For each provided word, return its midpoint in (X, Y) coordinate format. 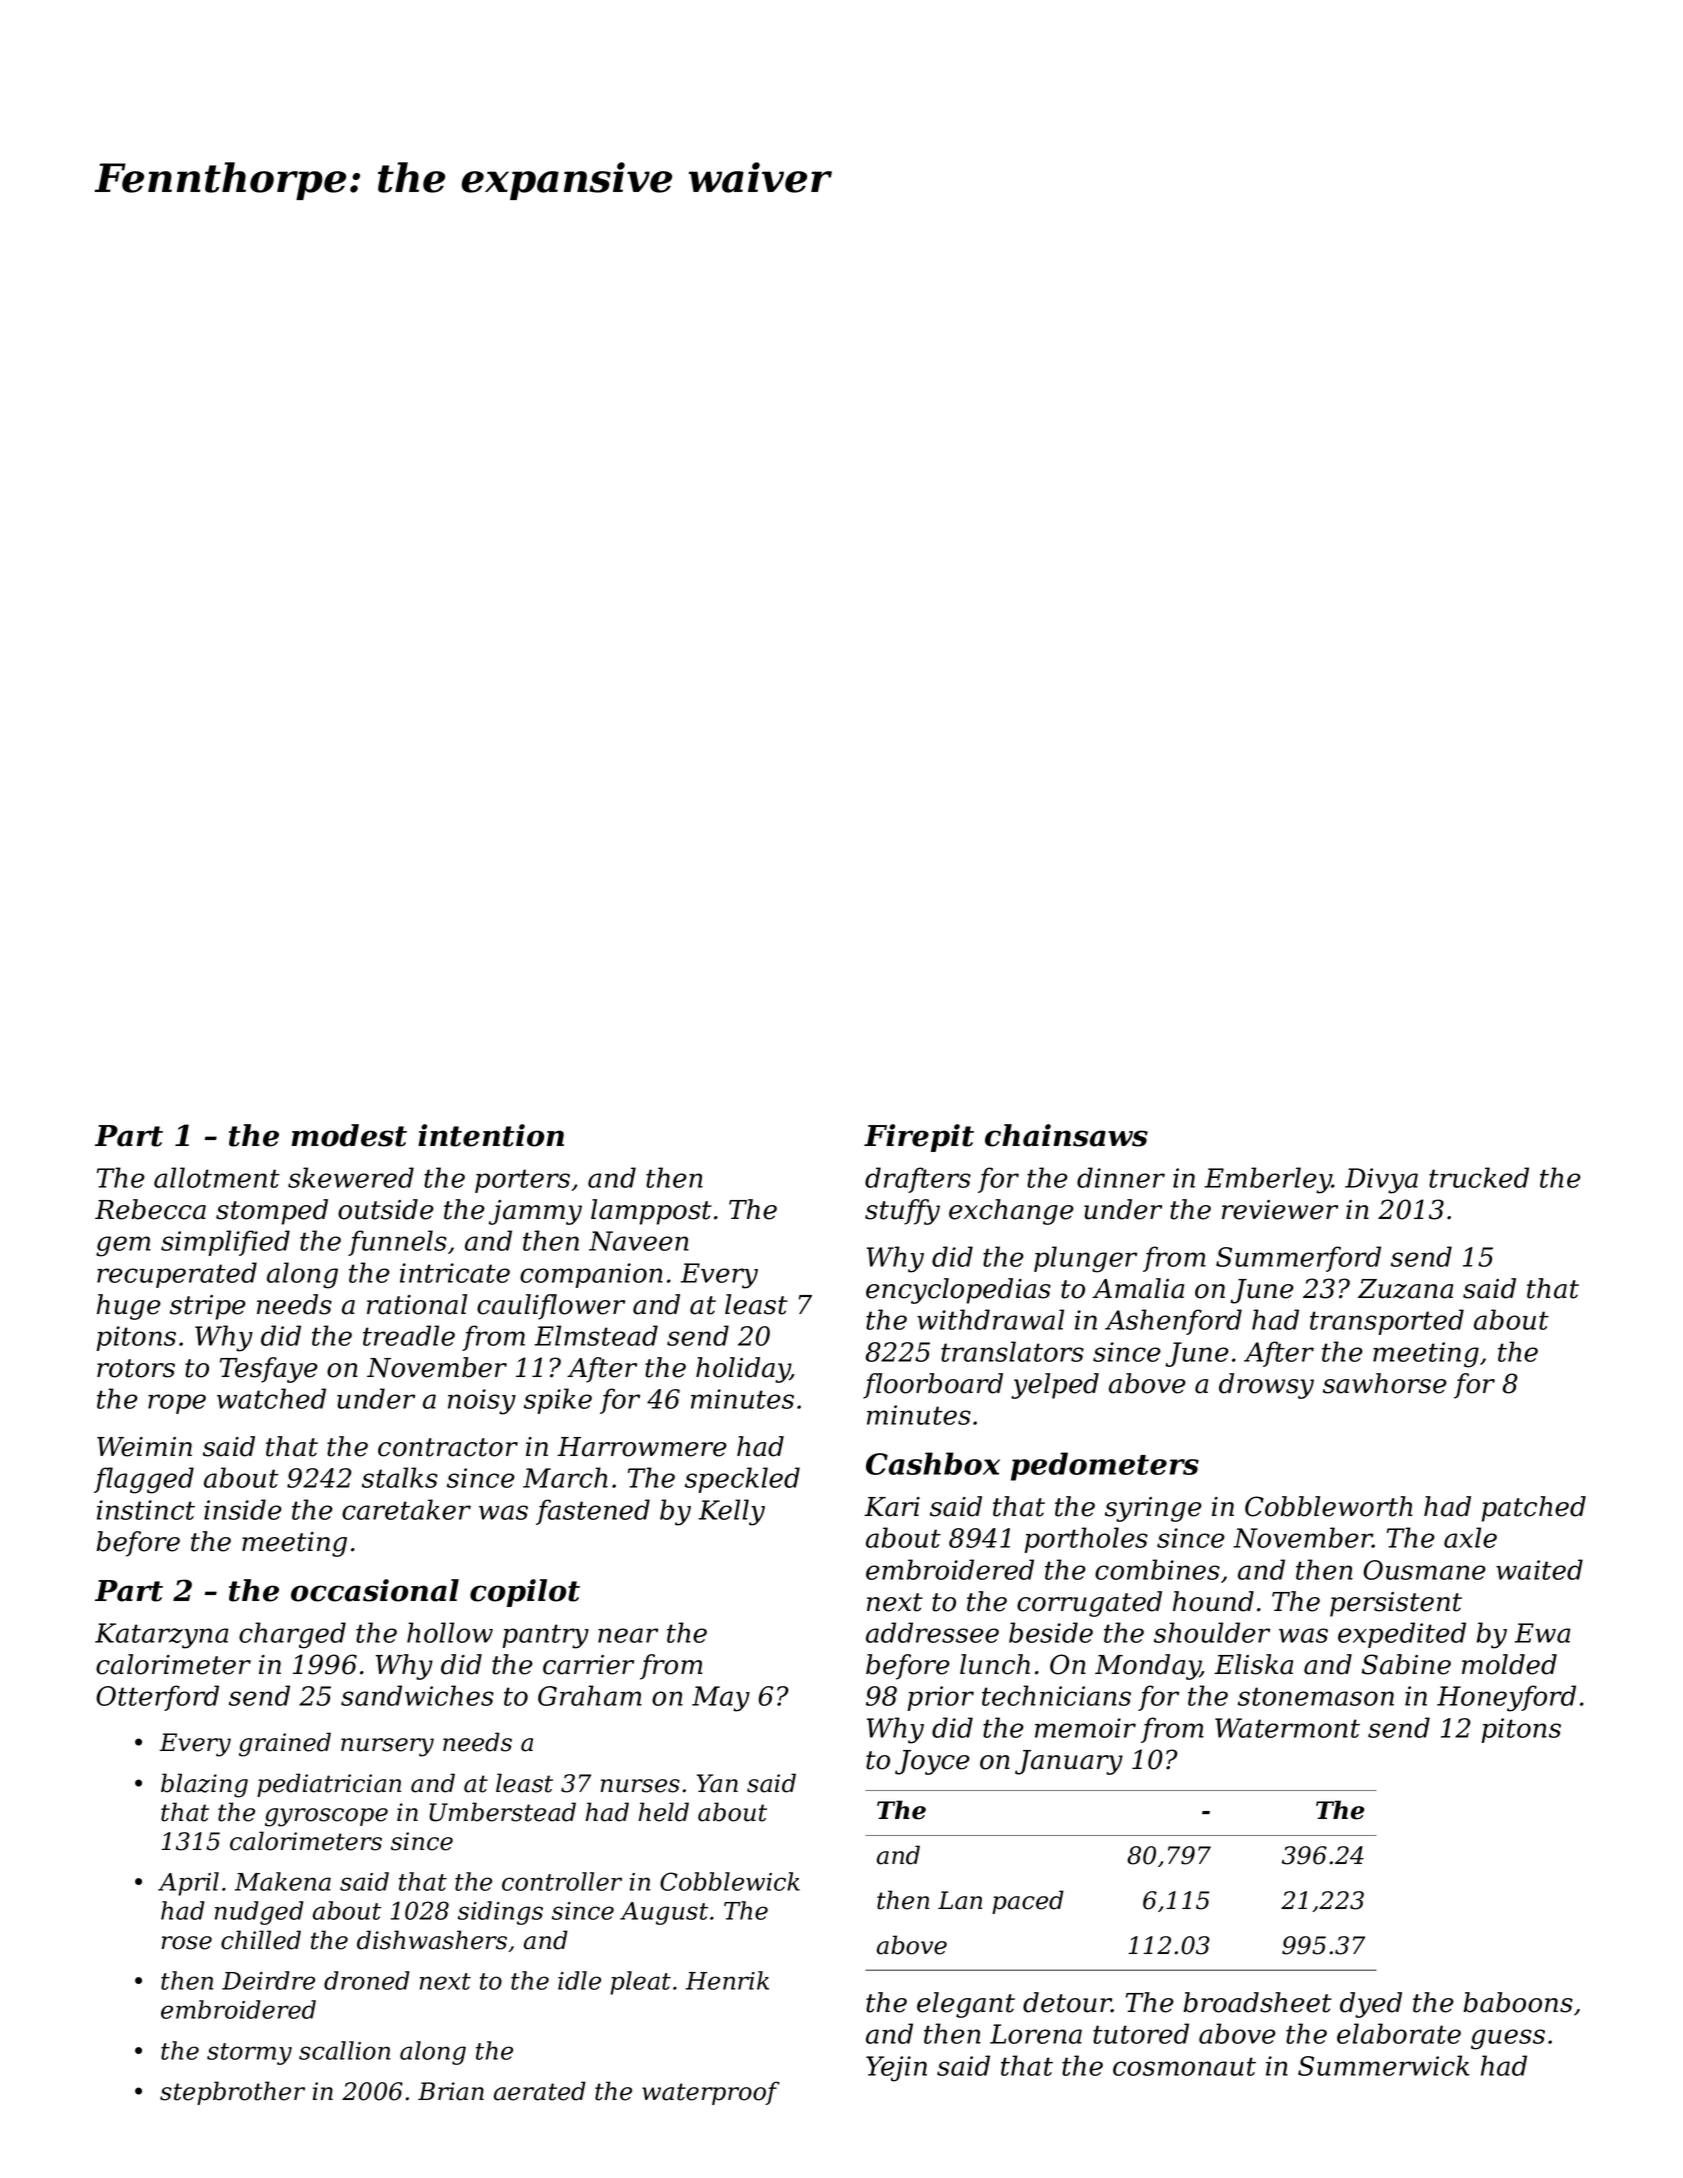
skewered (351, 1177)
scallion (344, 2050)
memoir (1085, 1728)
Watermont (1287, 1728)
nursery (387, 1747)
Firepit (919, 1138)
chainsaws (1066, 1135)
